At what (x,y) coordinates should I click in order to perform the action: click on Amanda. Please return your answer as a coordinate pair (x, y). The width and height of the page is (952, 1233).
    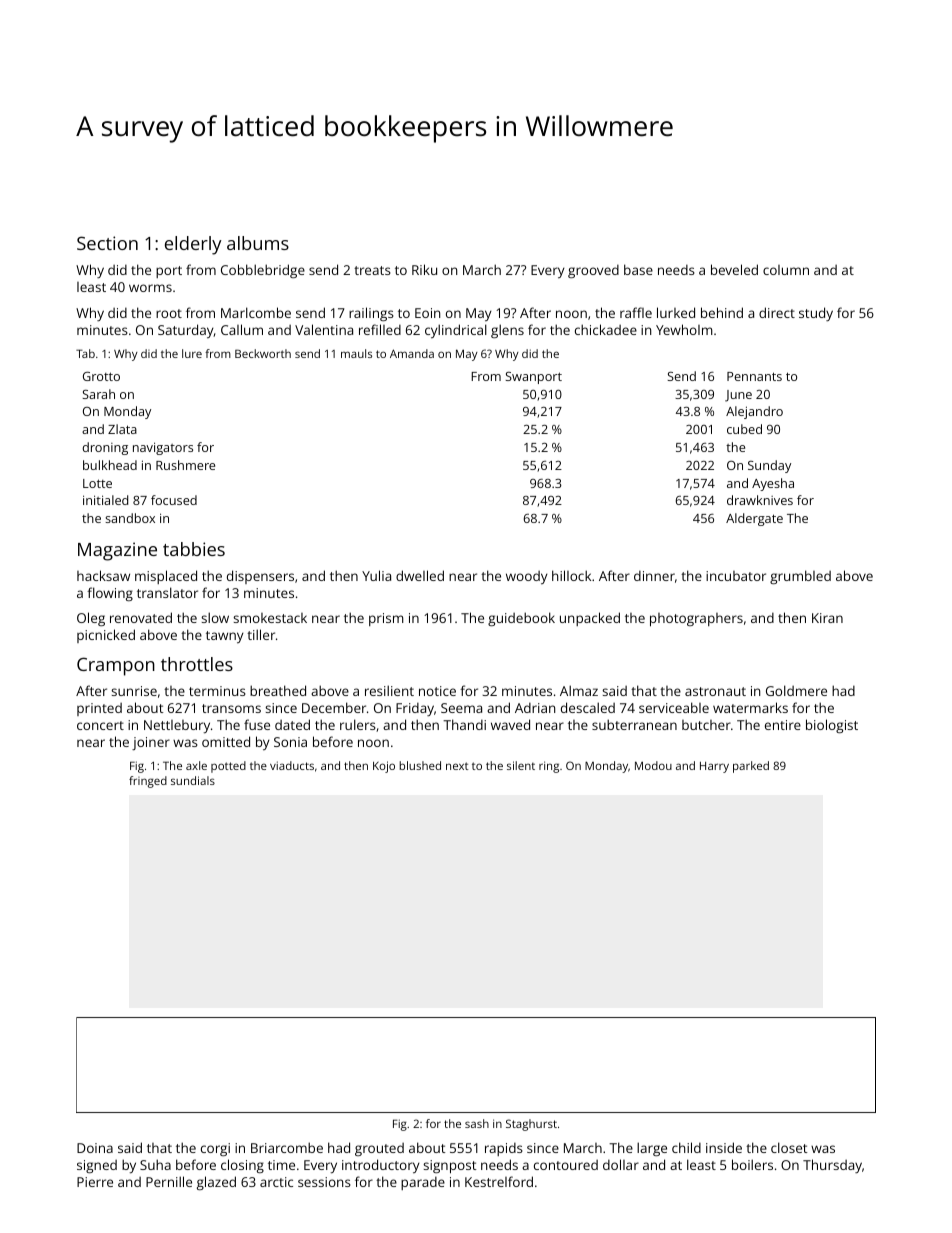
    Looking at the image, I should click on (412, 353).
